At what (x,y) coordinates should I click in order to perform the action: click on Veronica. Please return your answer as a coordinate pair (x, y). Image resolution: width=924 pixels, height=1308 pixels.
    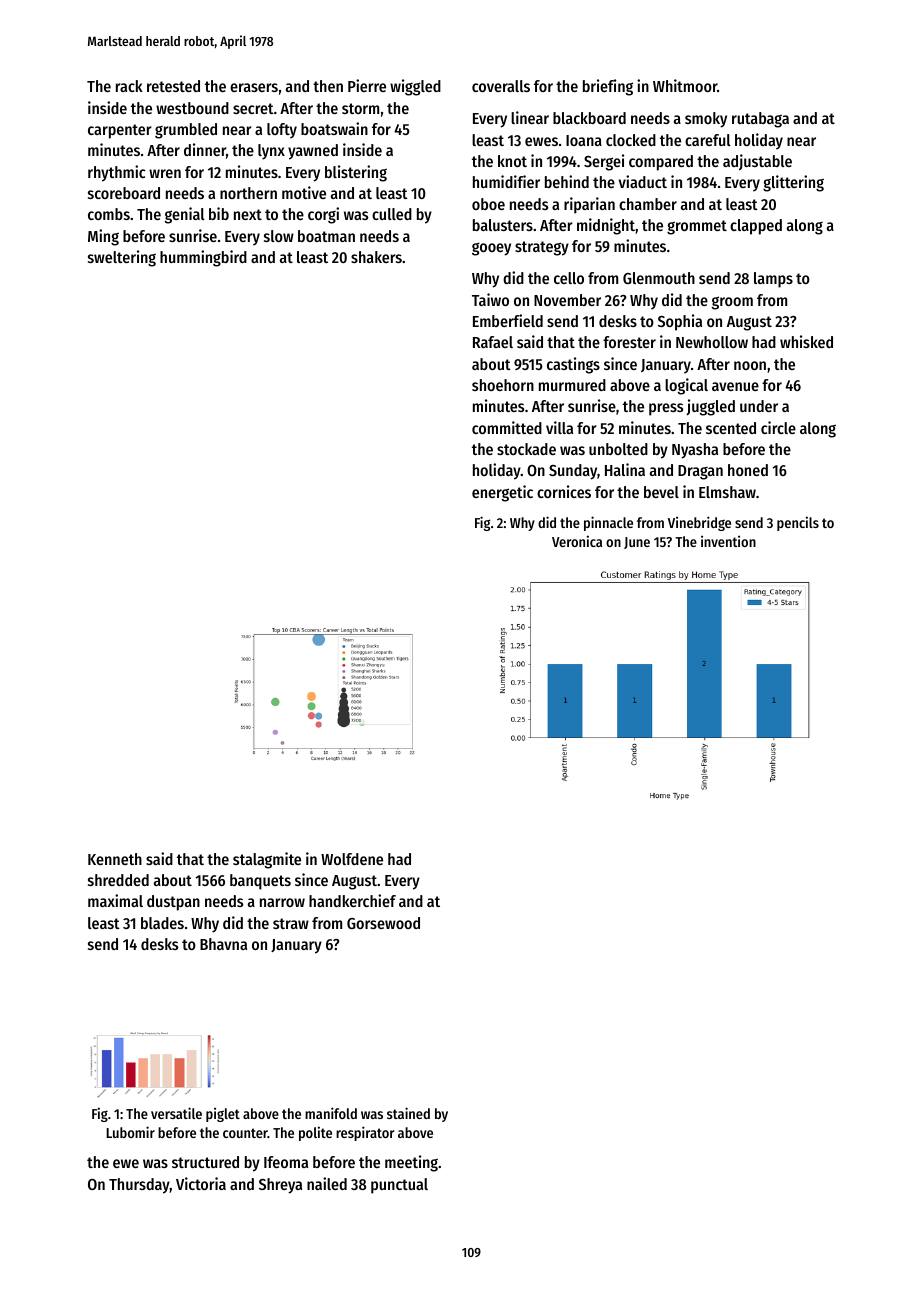
    Looking at the image, I should click on (577, 541).
